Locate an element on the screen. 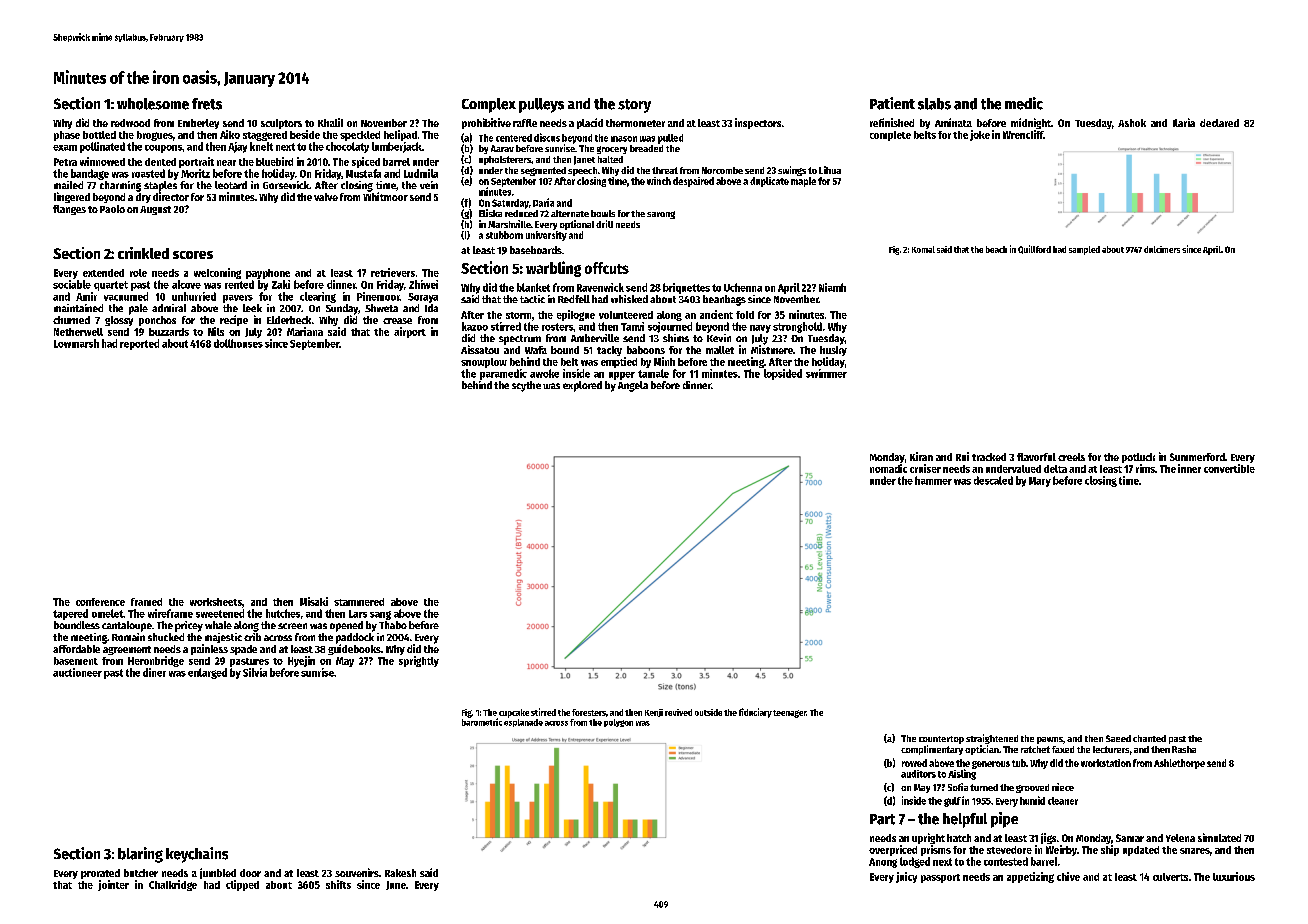 The height and width of the screenshot is (924, 1308). storm is located at coordinates (518, 315).
